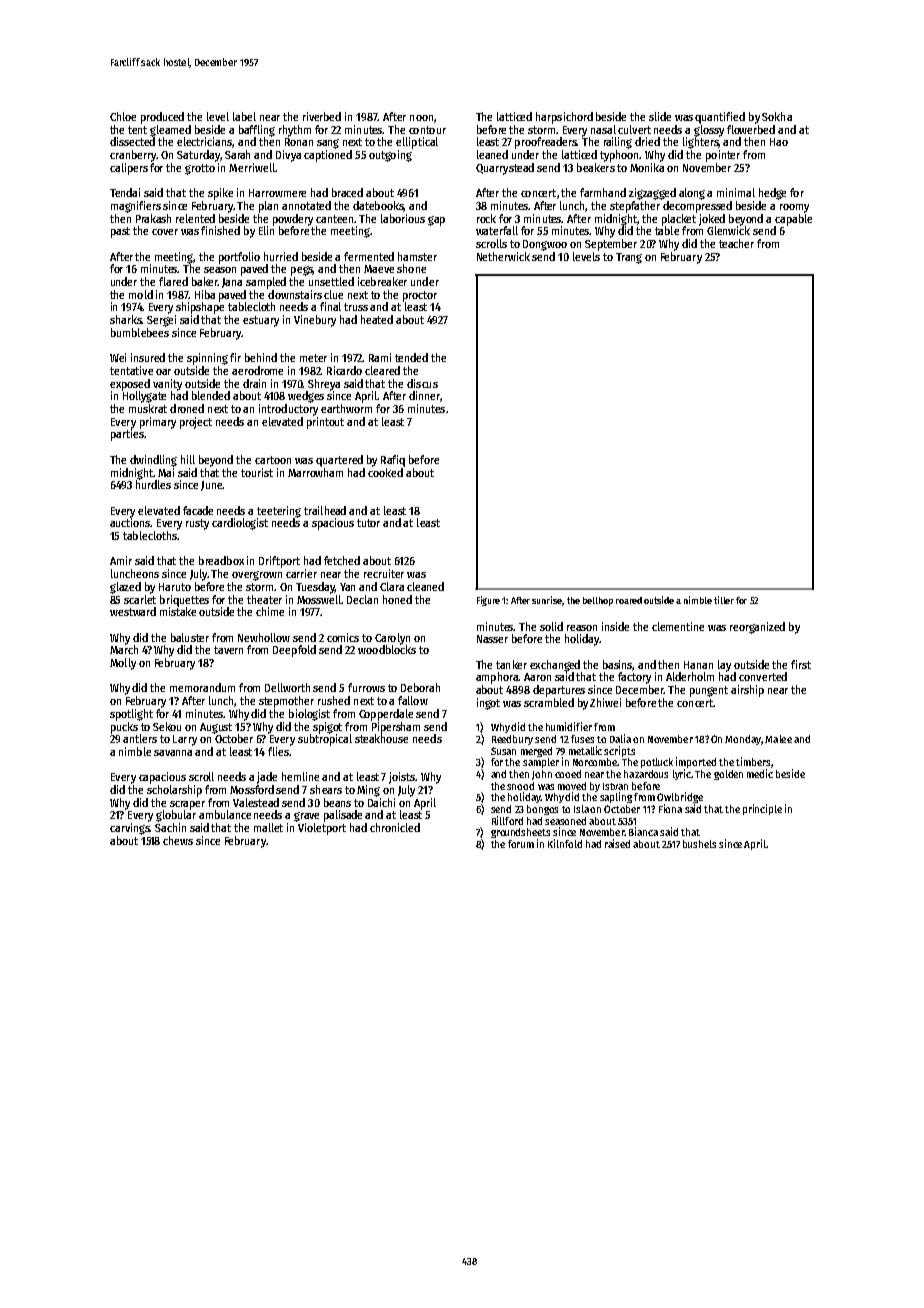 This screenshot has height=1308, width=924. I want to click on label, so click(244, 116).
